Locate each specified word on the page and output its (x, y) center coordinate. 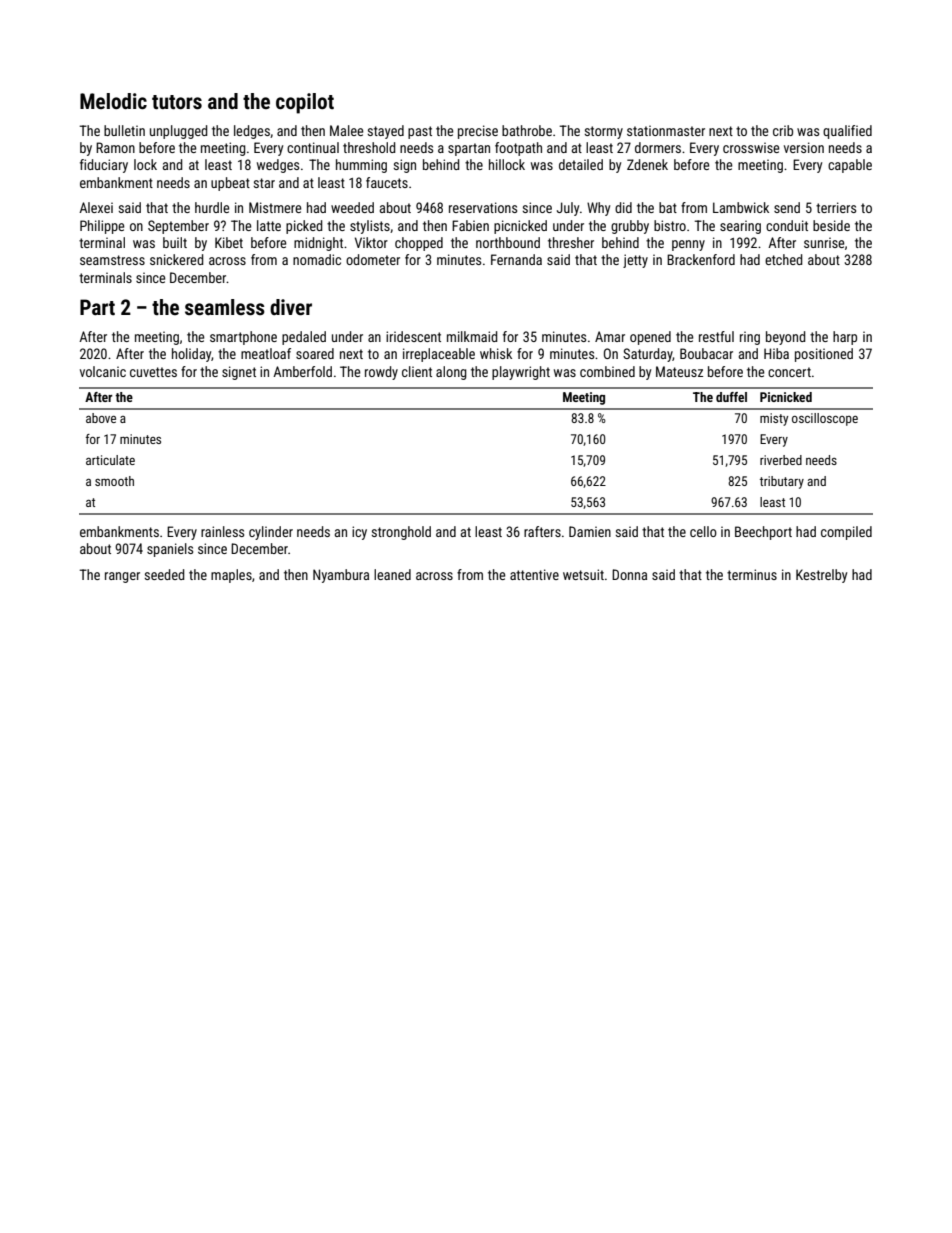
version (804, 147)
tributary (782, 482)
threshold (369, 147)
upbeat (230, 184)
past (420, 132)
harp (845, 338)
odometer (373, 259)
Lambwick (741, 207)
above (101, 418)
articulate (110, 460)
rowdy (381, 373)
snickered (176, 259)
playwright (521, 373)
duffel (731, 397)
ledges (252, 132)
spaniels (170, 550)
